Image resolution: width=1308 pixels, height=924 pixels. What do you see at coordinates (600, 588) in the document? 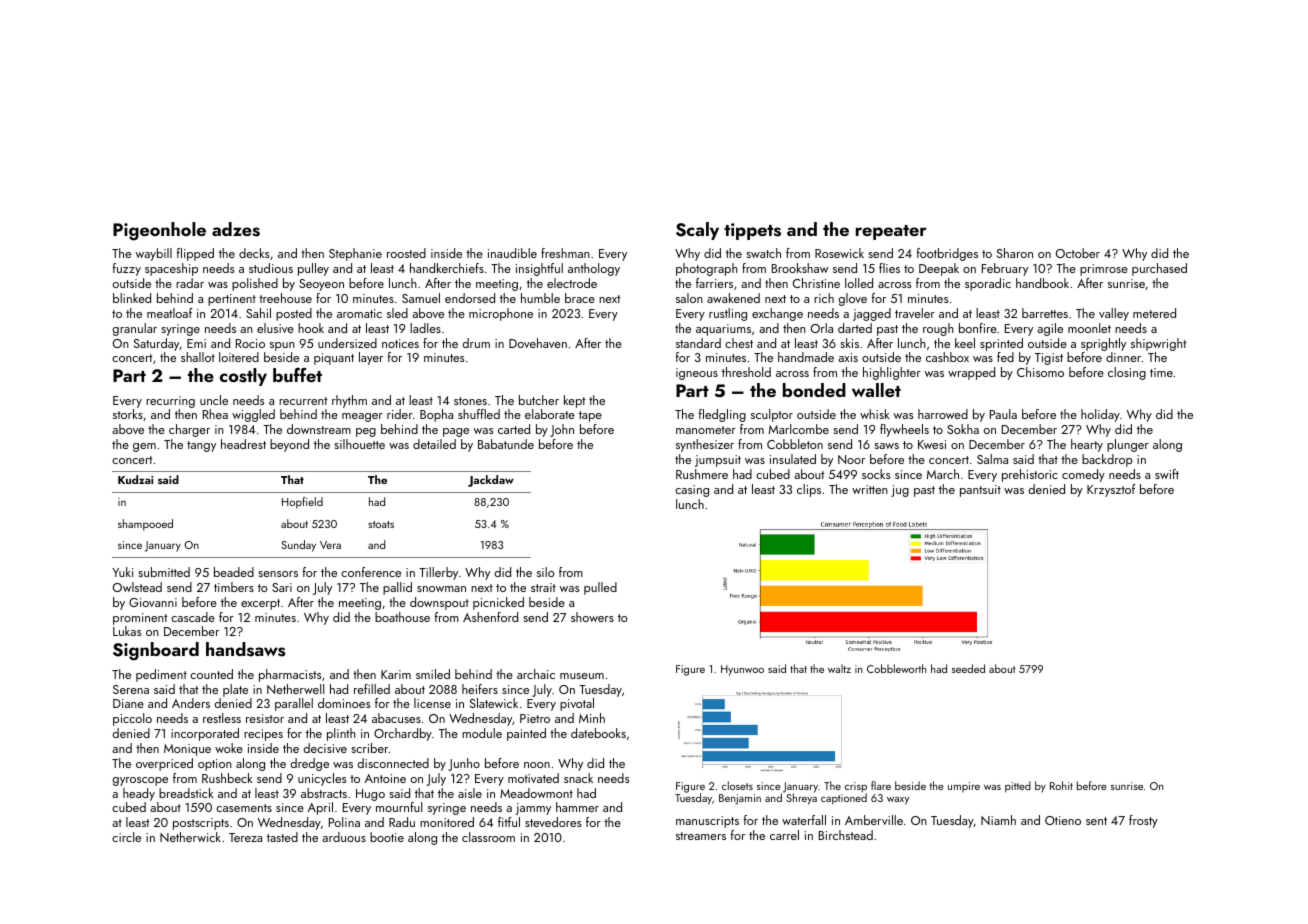
I see `pulled` at bounding box center [600, 588].
